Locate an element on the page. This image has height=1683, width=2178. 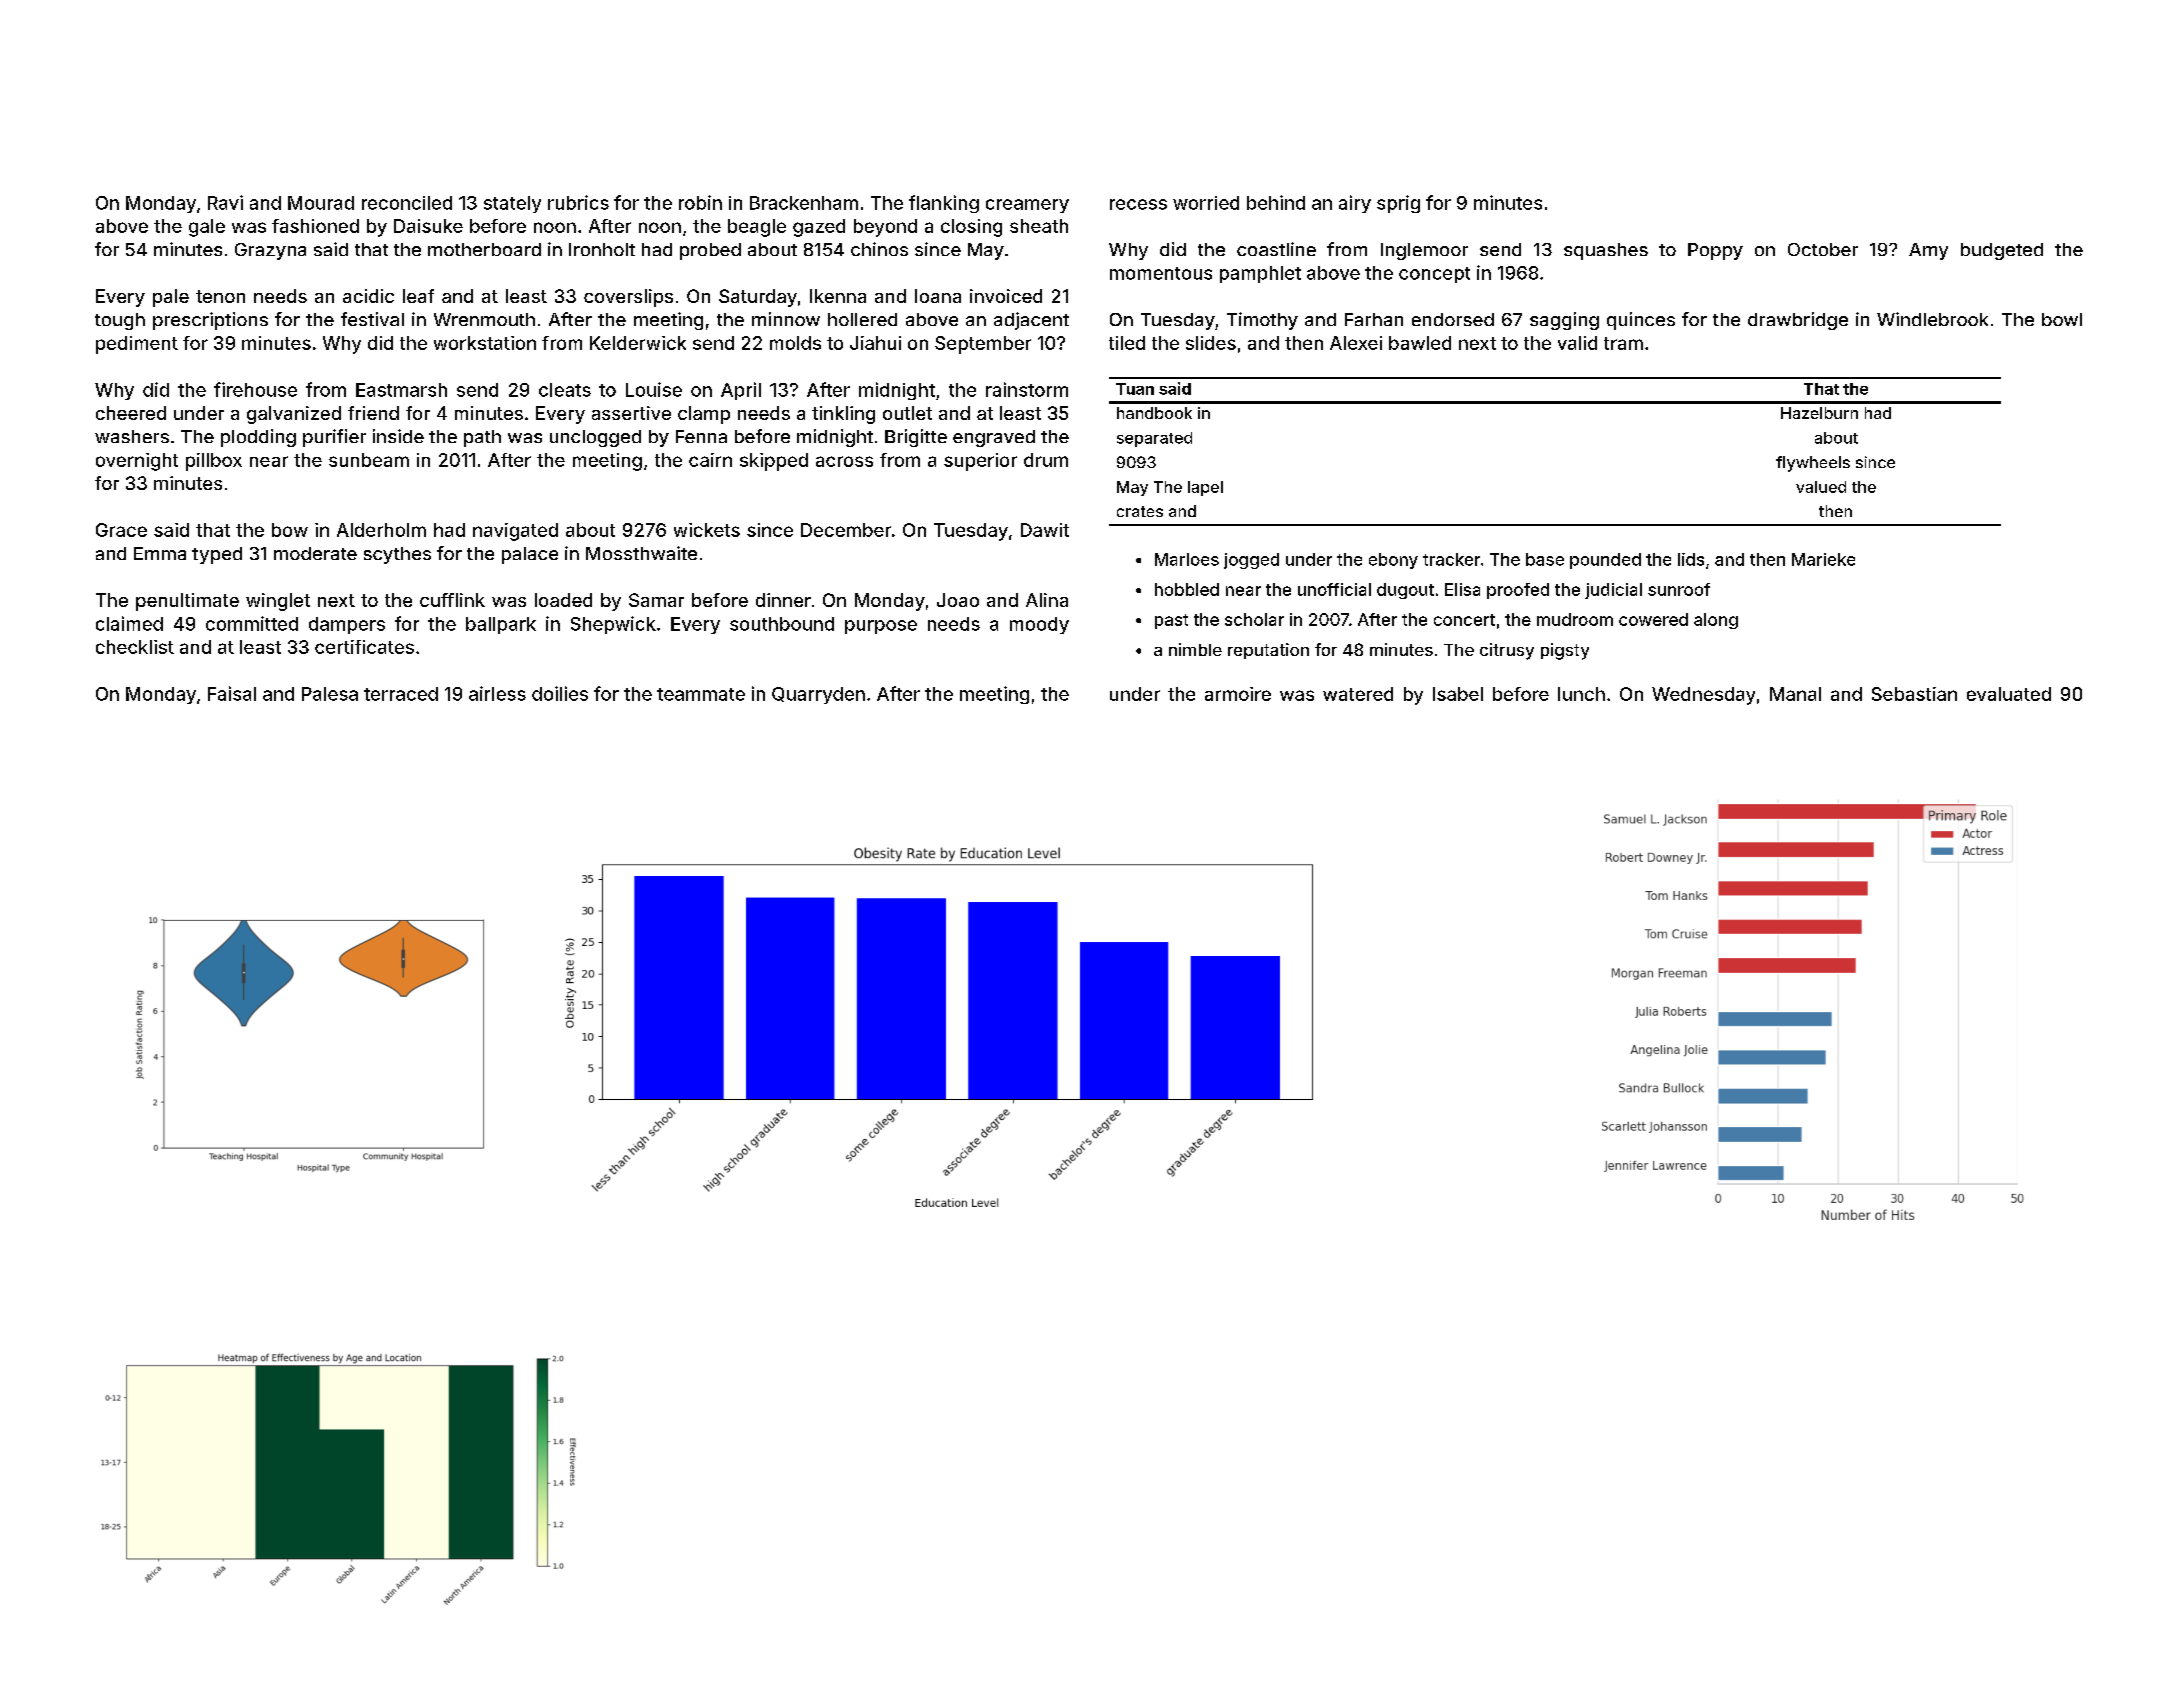
Samar is located at coordinates (656, 600).
